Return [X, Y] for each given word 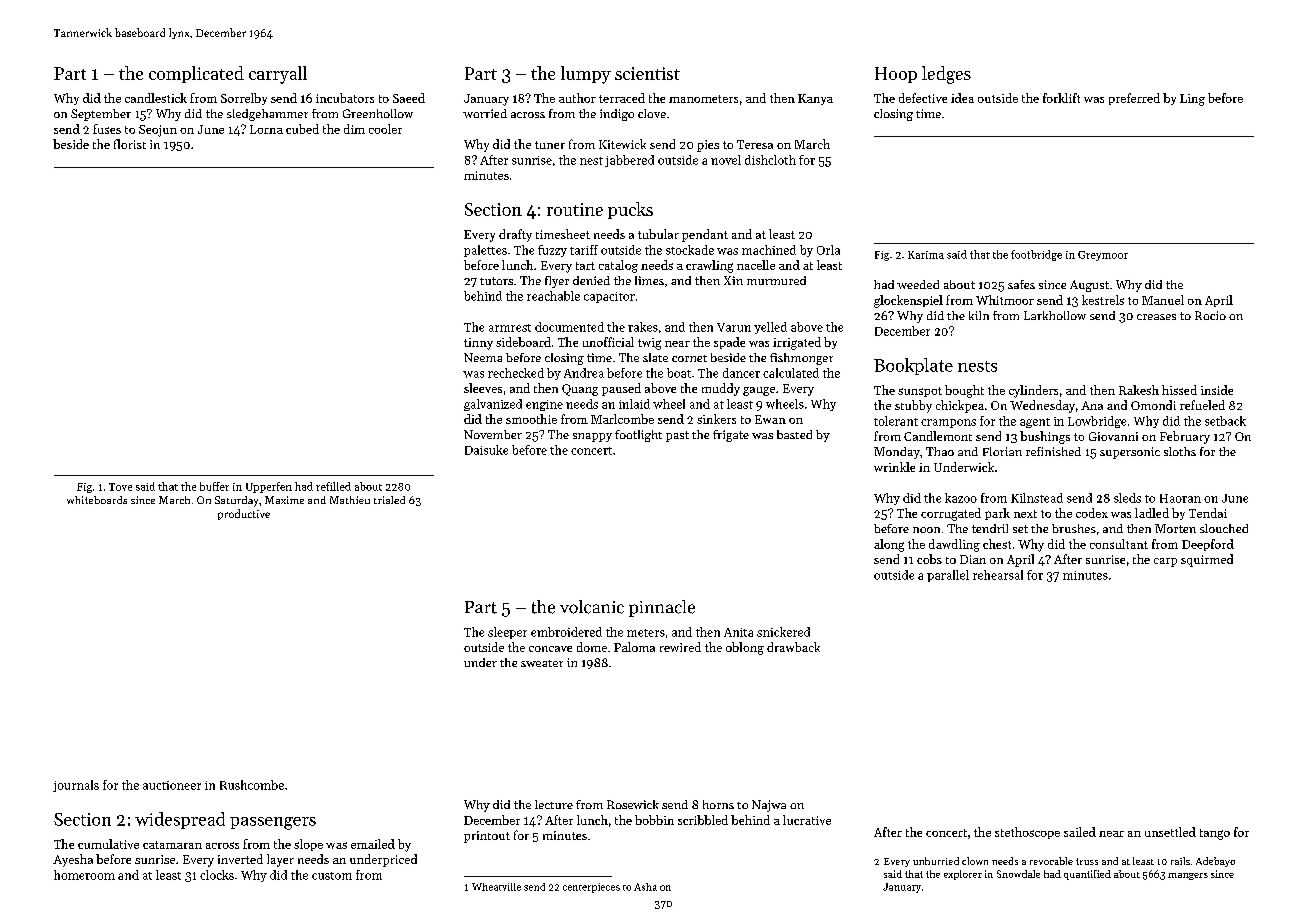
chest [997, 544]
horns [718, 804]
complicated [196, 74]
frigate [731, 436]
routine [575, 209]
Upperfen [269, 487]
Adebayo [1215, 862]
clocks [217, 875]
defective [923, 98]
